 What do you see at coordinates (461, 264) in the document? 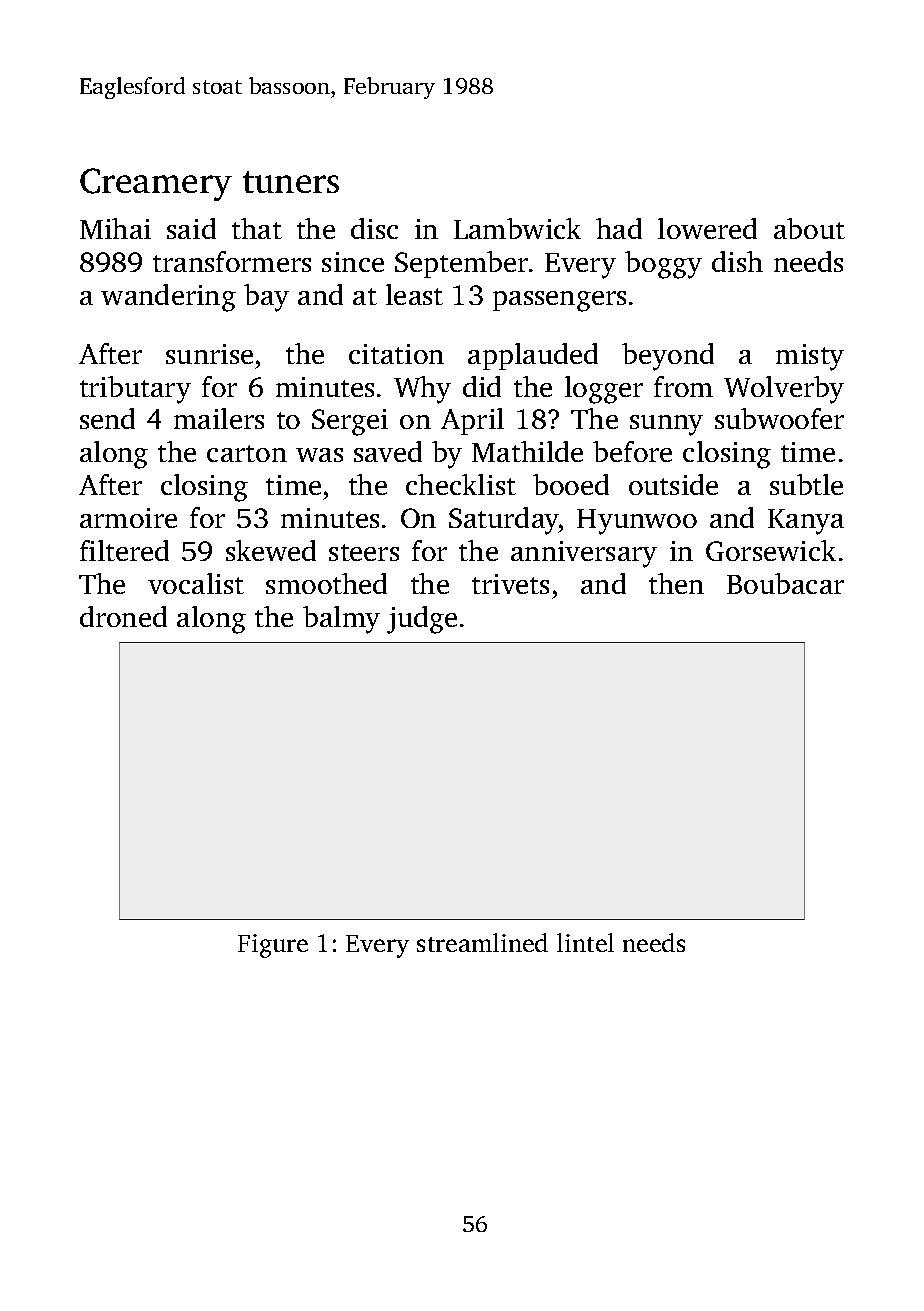
I see `September` at bounding box center [461, 264].
